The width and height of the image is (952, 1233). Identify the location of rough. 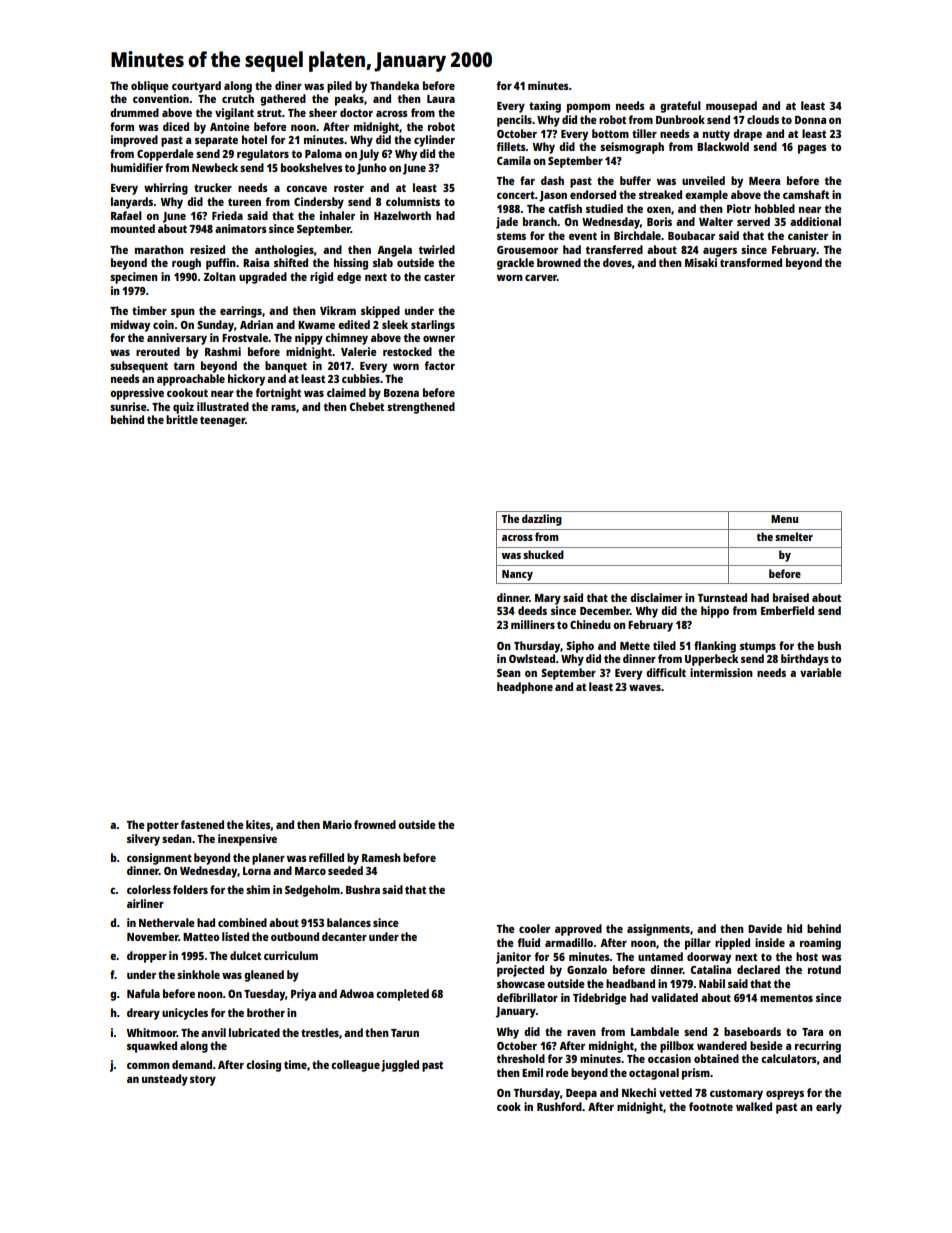
(186, 264).
